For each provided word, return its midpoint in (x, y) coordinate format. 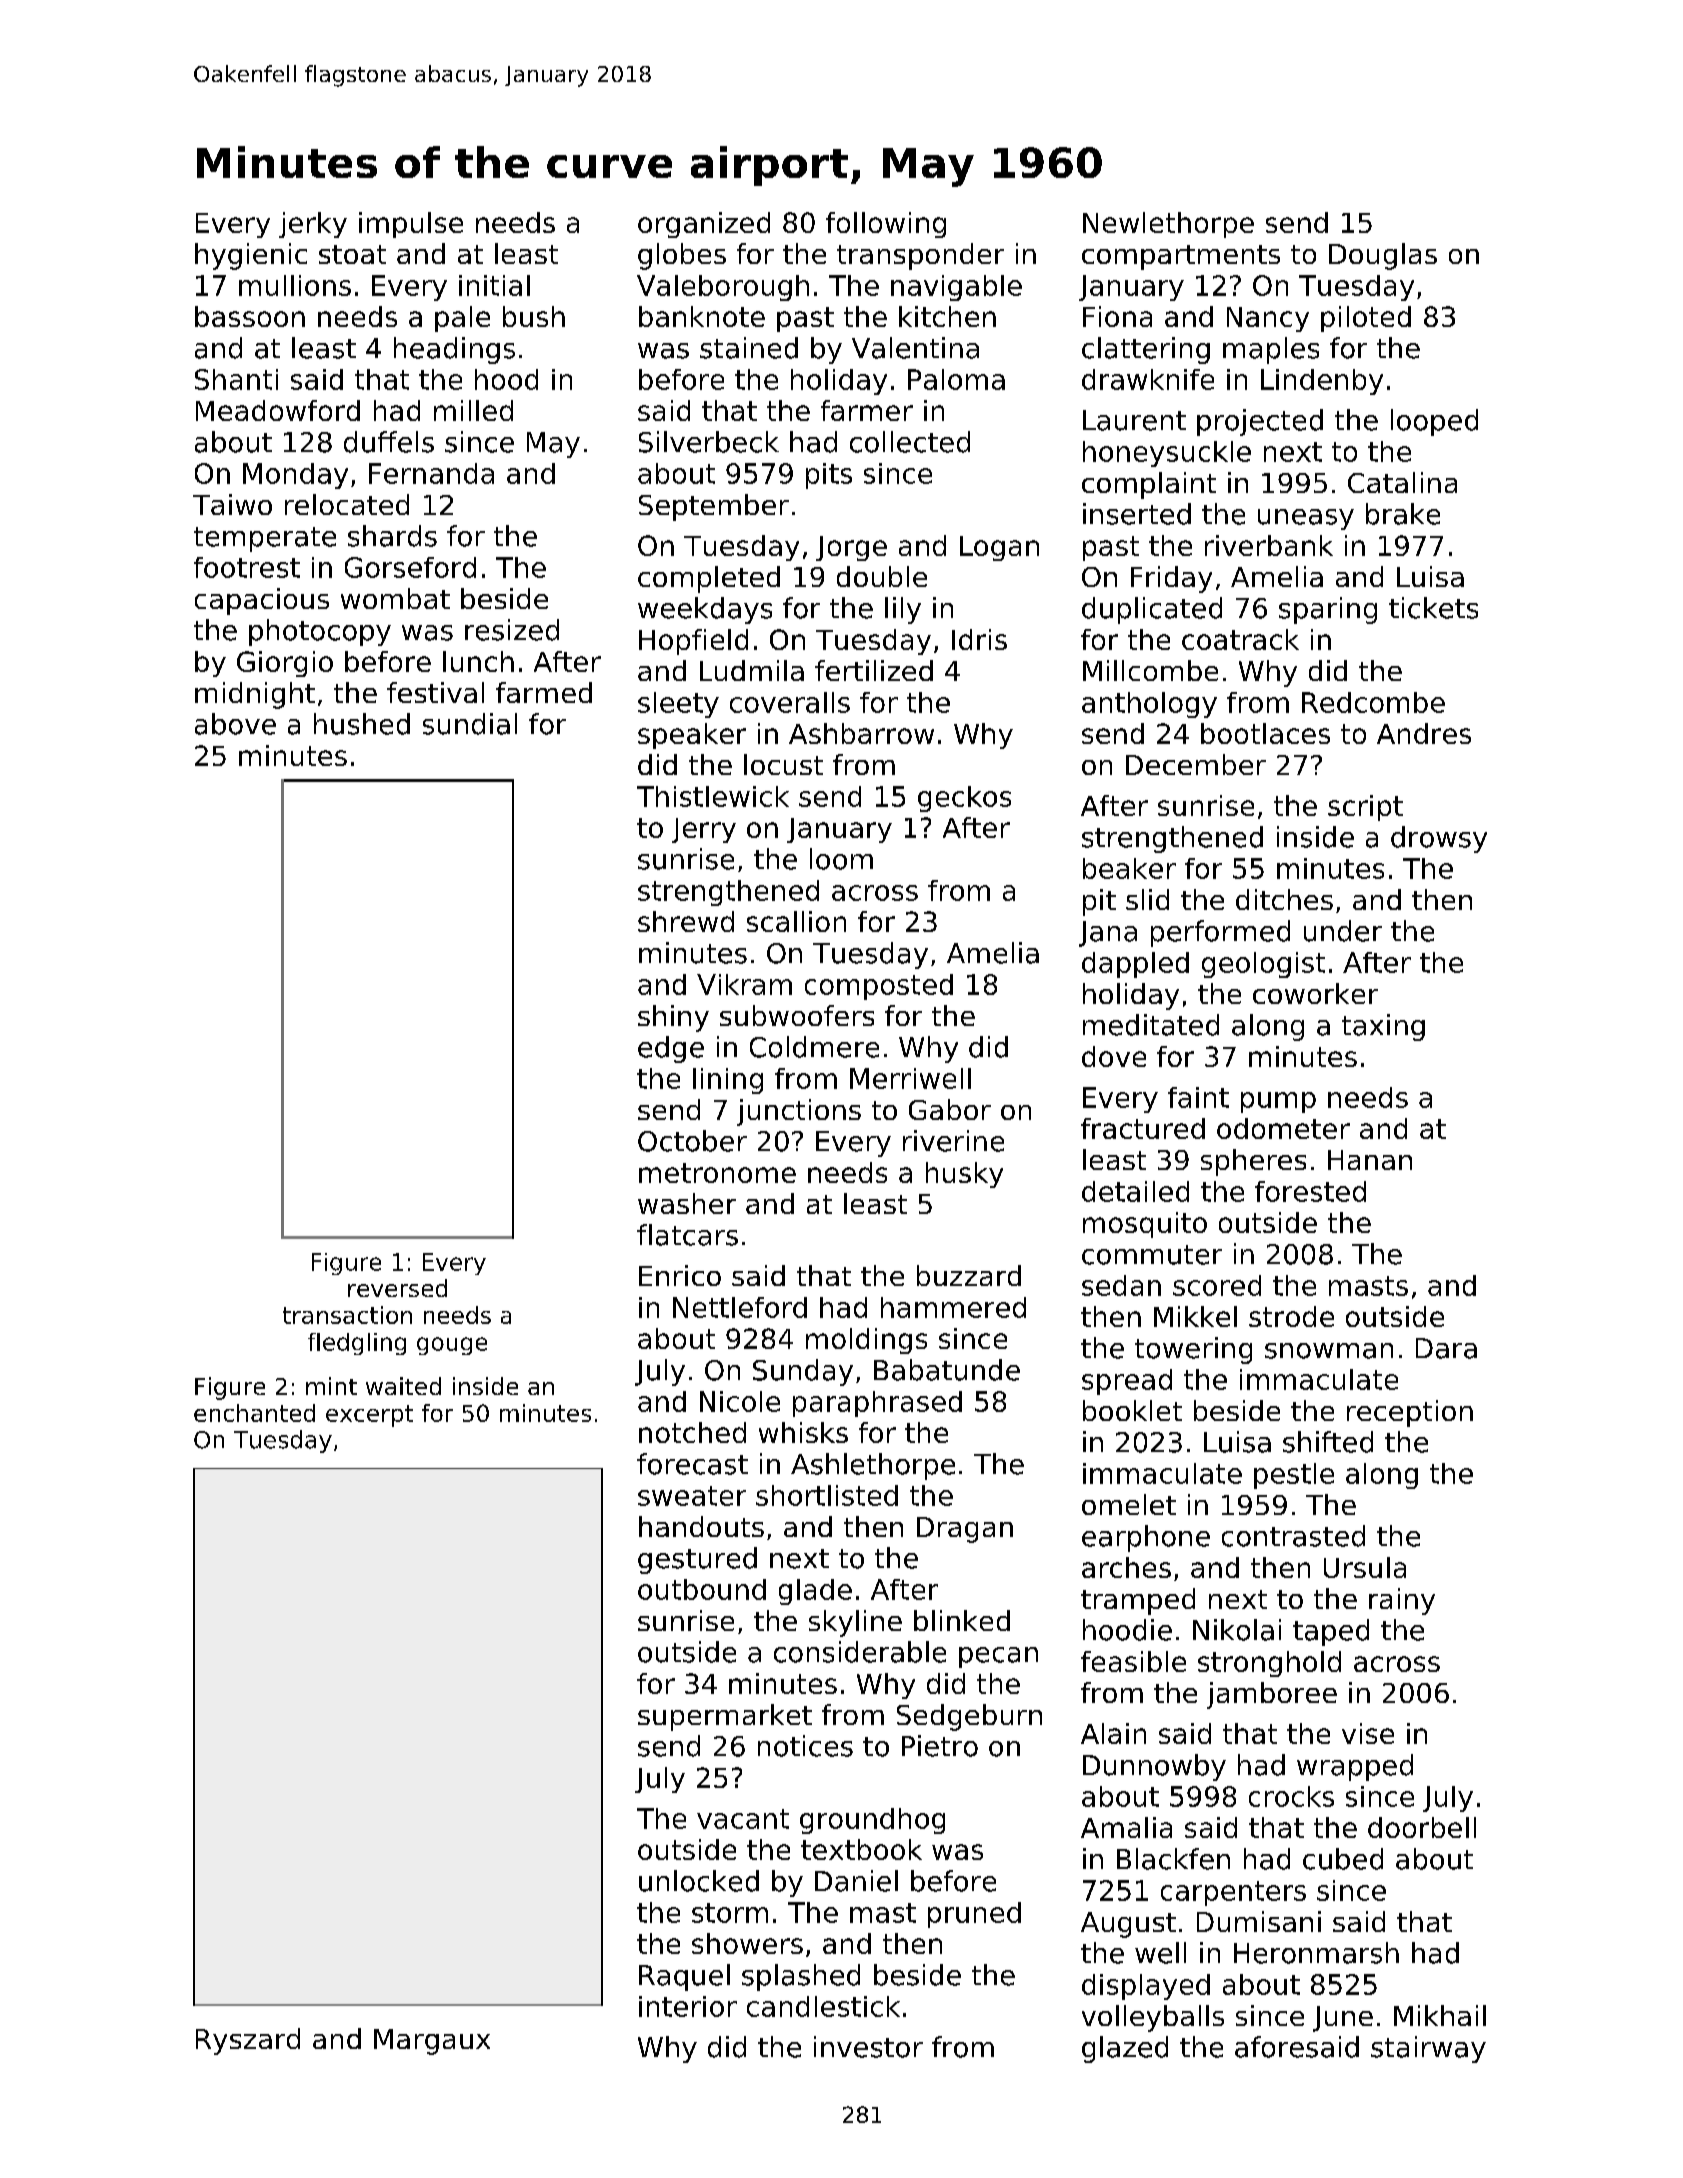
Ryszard (248, 2041)
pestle (1294, 1476)
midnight (255, 695)
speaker (692, 736)
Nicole (740, 1401)
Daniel (856, 1881)
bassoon (250, 316)
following (886, 225)
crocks (1291, 1796)
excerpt (369, 1416)
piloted (1366, 319)
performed (1220, 933)
